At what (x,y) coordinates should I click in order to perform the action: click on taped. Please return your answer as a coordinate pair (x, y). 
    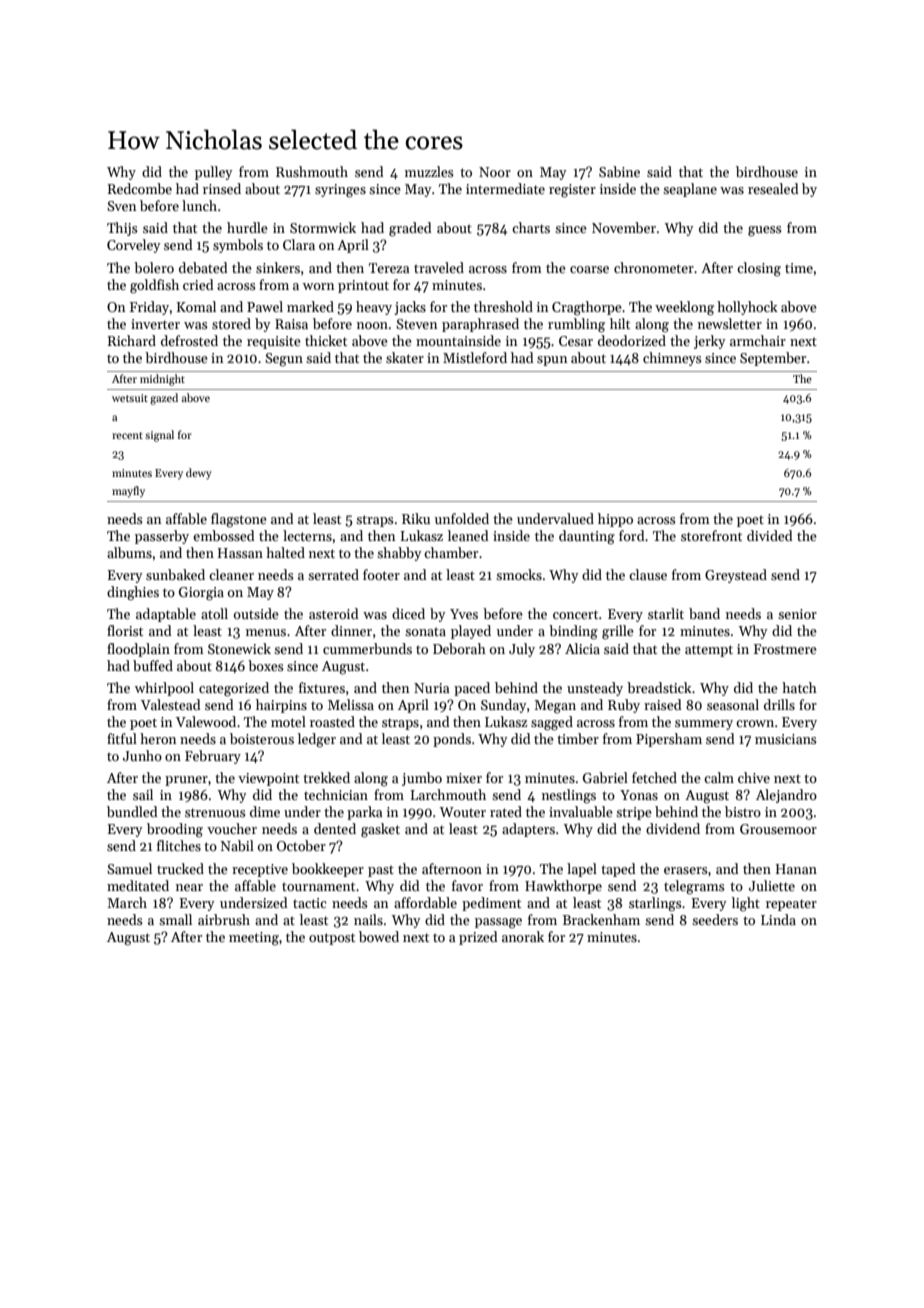
    Looking at the image, I should click on (618, 870).
